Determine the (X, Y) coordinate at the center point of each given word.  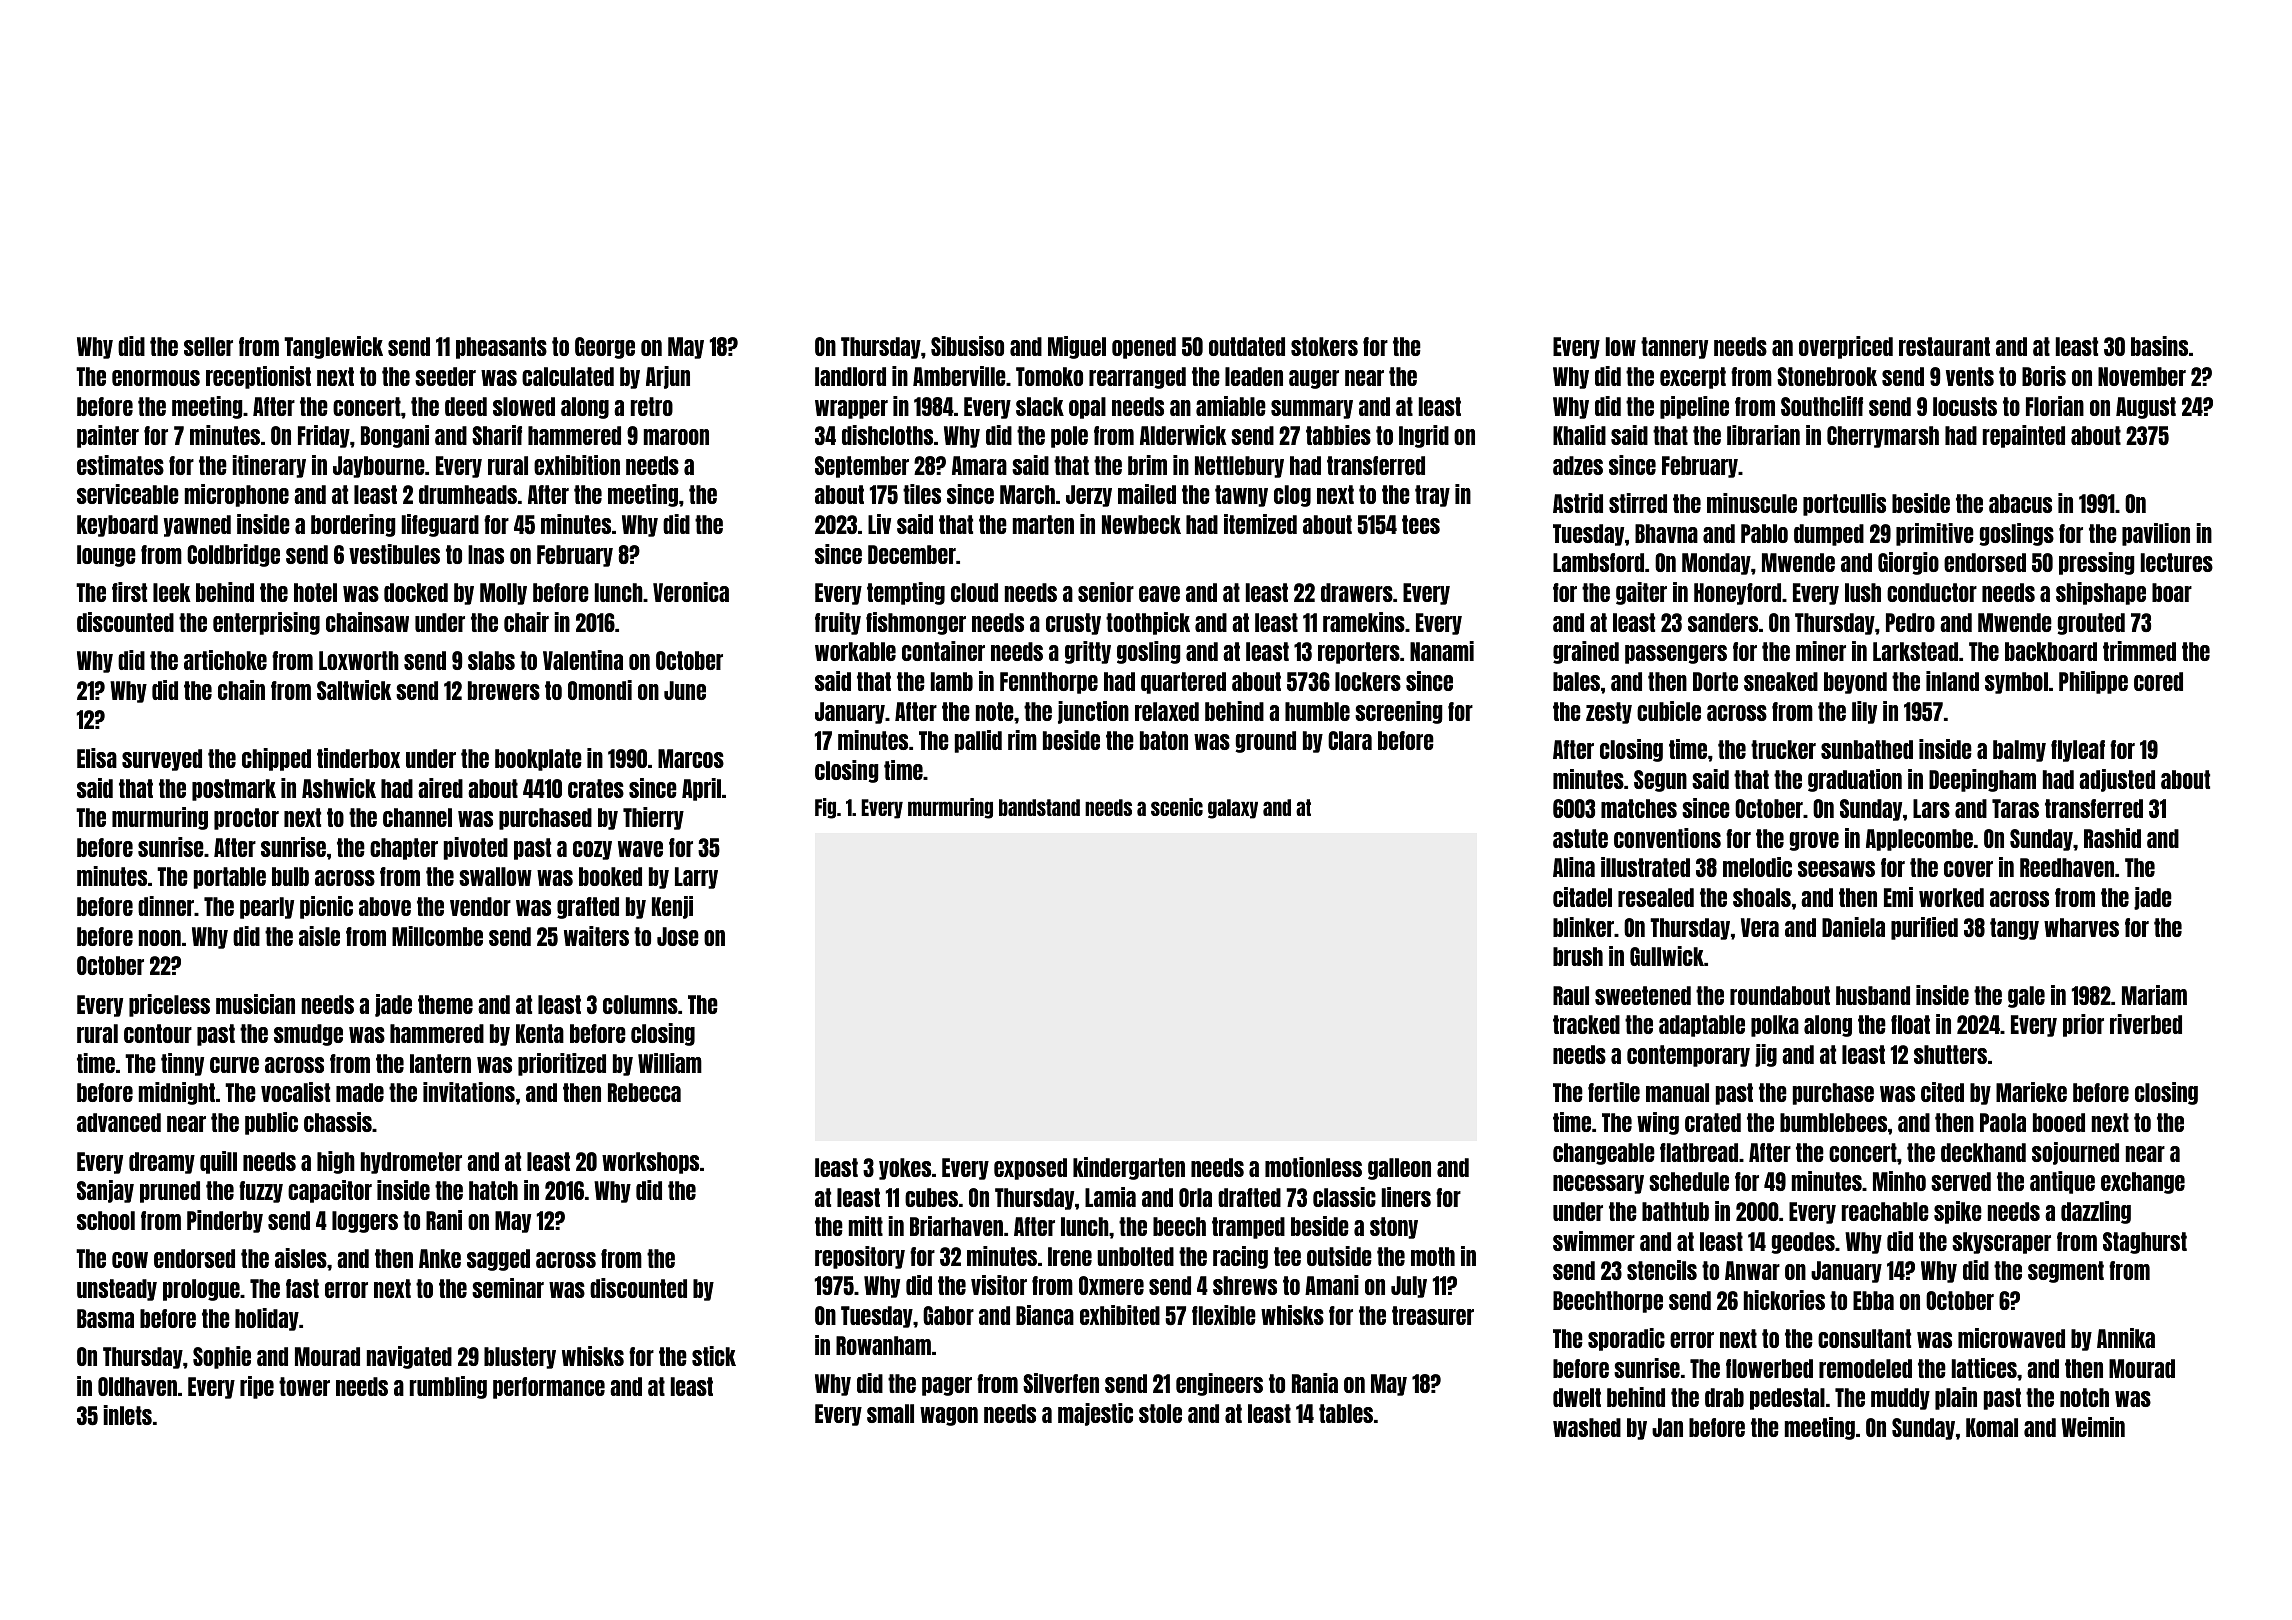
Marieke (2031, 1092)
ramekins (1364, 622)
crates (596, 788)
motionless (1313, 1167)
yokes (905, 1169)
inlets (127, 1415)
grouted (2091, 624)
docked (416, 592)
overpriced (1846, 347)
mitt (866, 1226)
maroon (676, 437)
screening (1399, 712)
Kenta (540, 1033)
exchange (2143, 1183)
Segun (1660, 781)
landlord (850, 376)
